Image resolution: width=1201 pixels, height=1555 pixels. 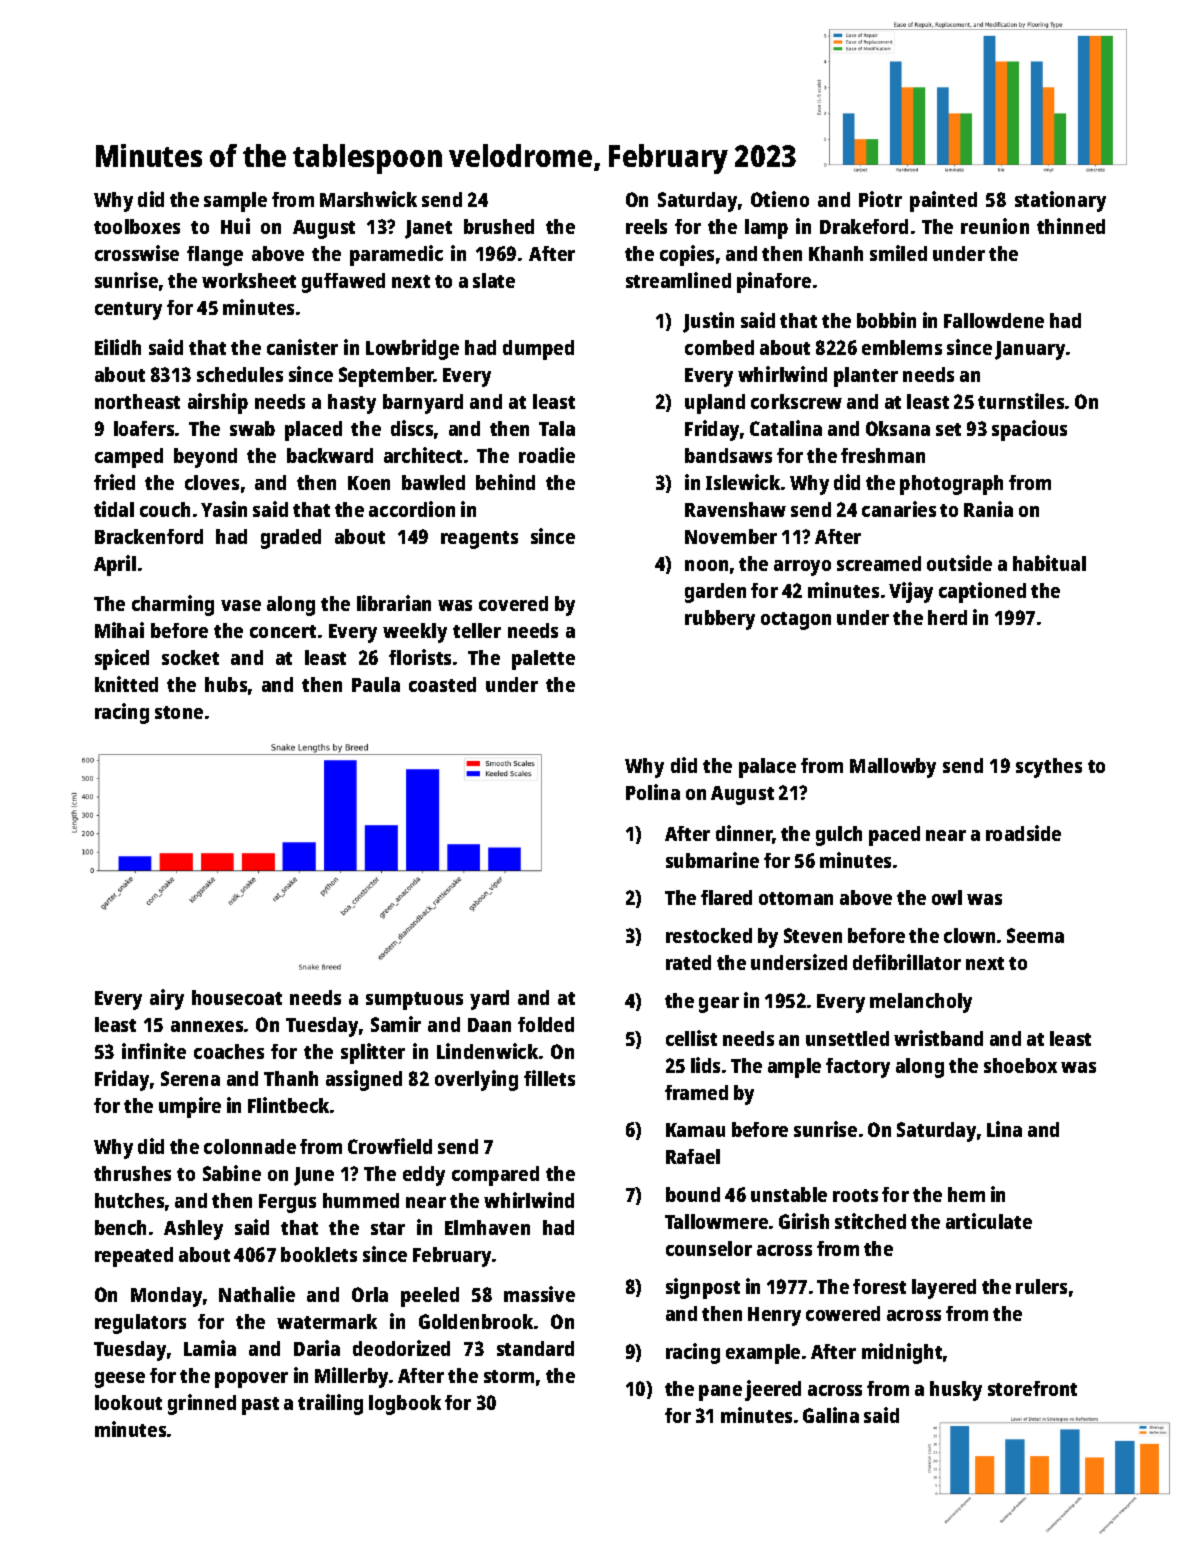 What do you see at coordinates (943, 201) in the screenshot?
I see `painted` at bounding box center [943, 201].
